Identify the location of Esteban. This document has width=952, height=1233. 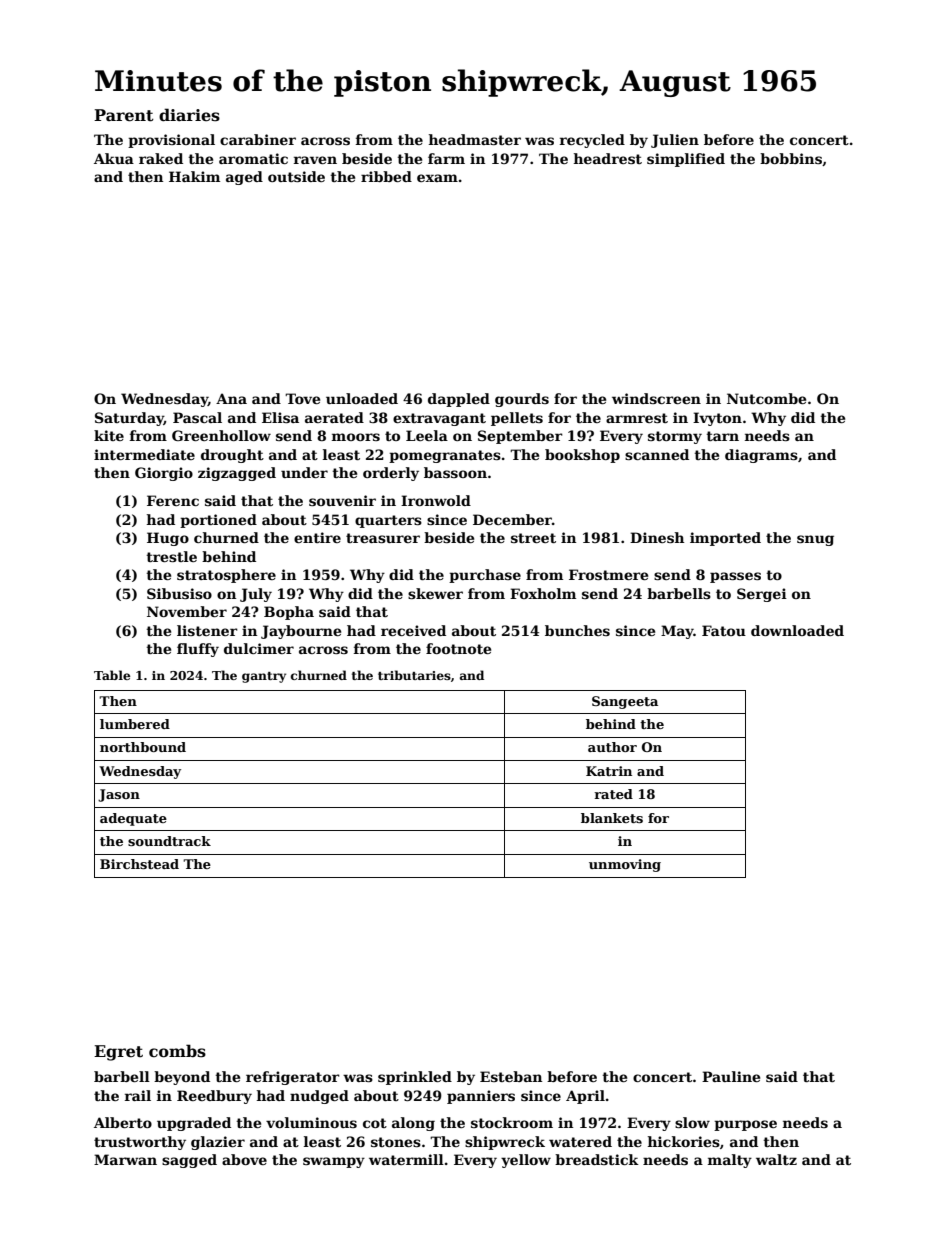
(511, 1076).
